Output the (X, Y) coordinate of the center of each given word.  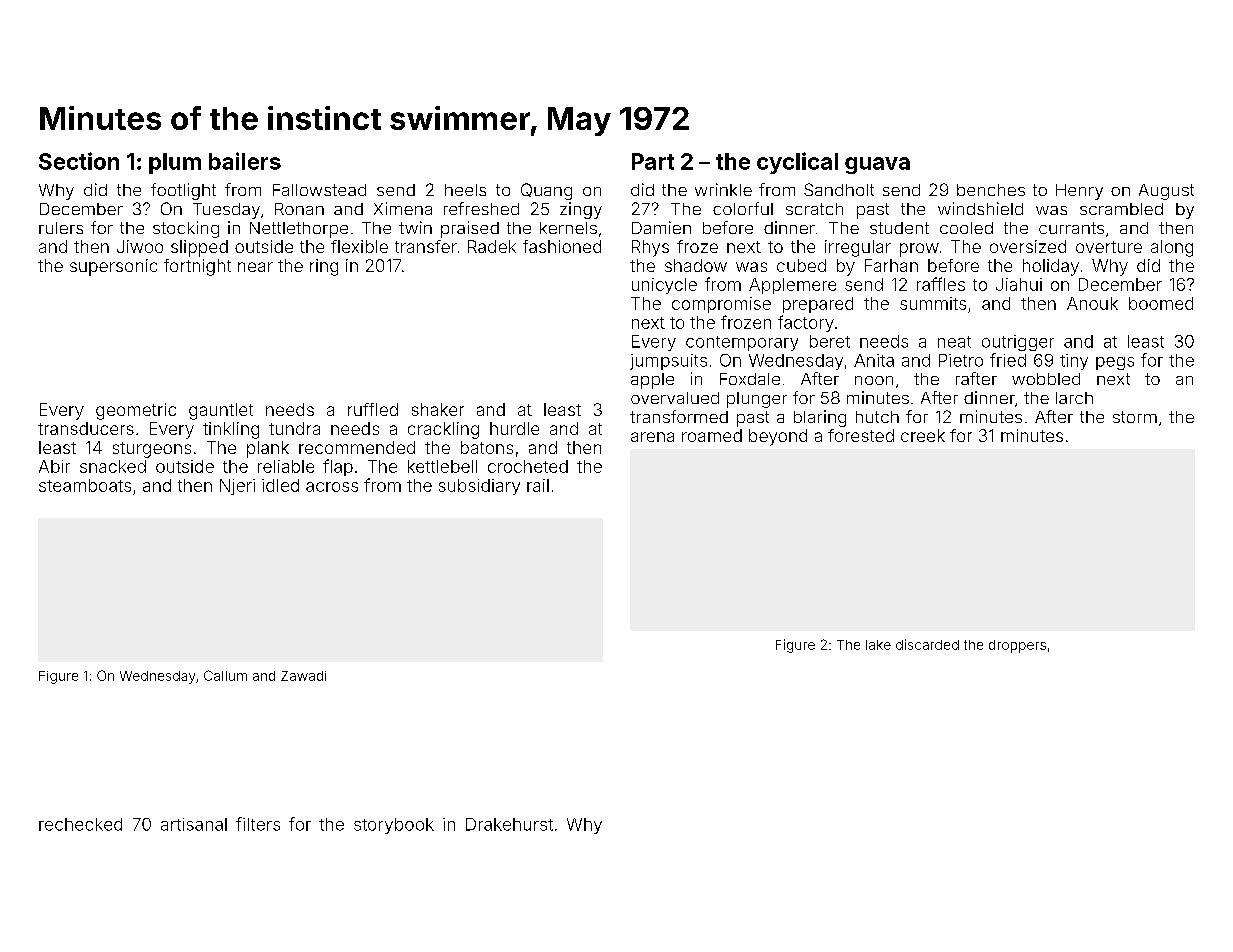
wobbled (1046, 379)
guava (877, 165)
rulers (61, 228)
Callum (225, 675)
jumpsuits (668, 362)
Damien (661, 227)
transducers (86, 428)
